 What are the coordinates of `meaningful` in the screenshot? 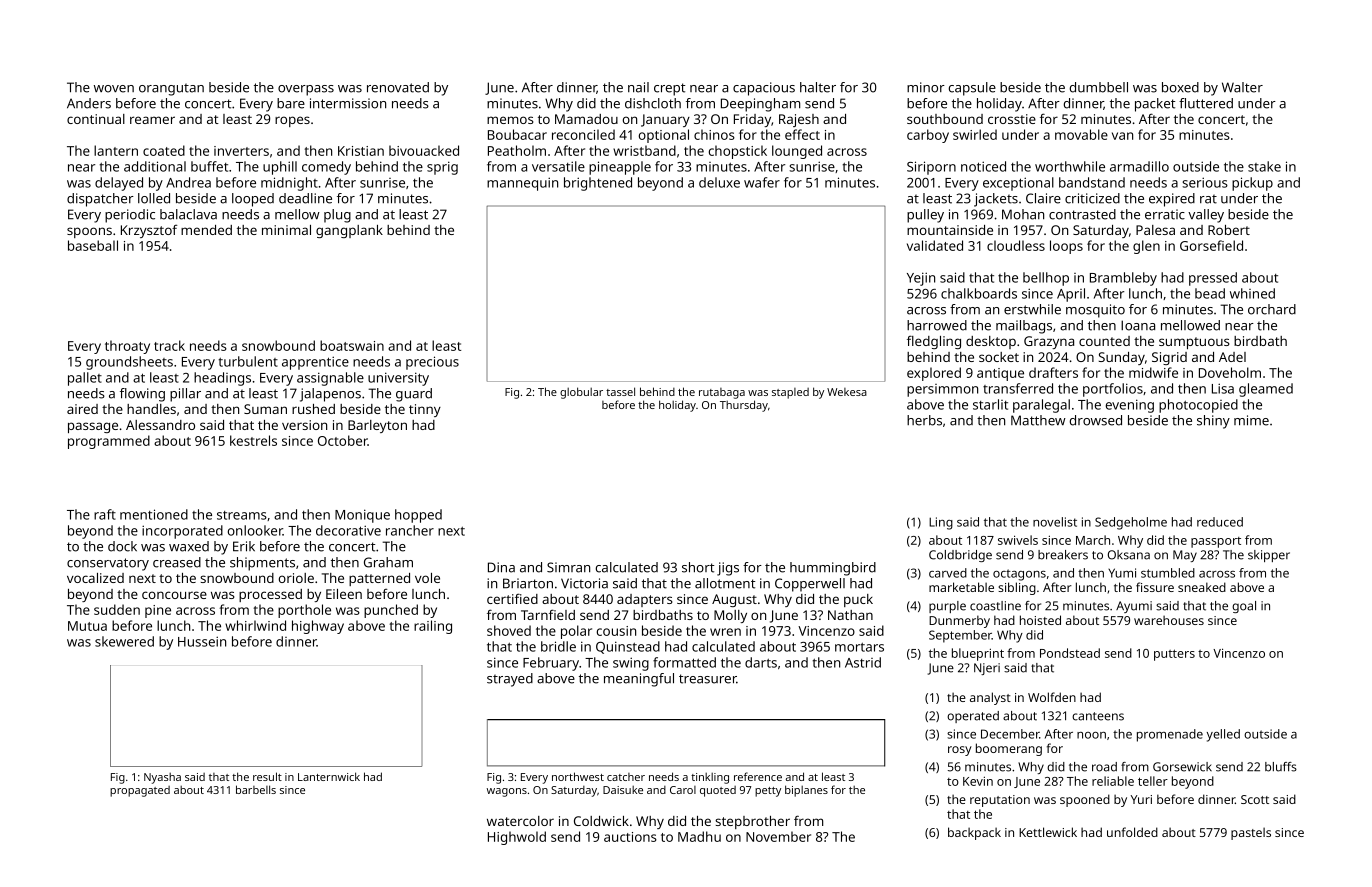 It's located at (639, 680).
